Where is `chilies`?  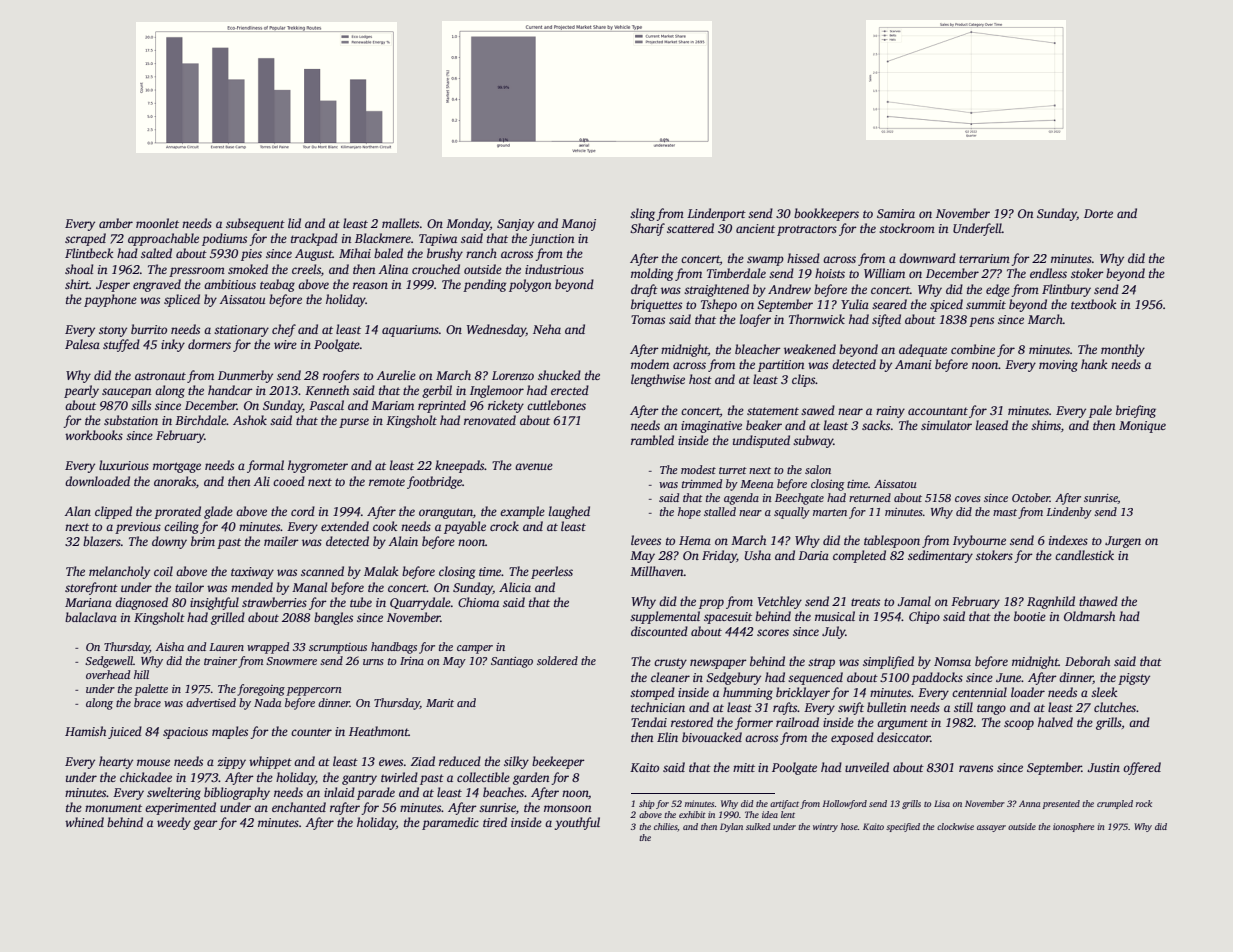 chilies is located at coordinates (665, 826).
